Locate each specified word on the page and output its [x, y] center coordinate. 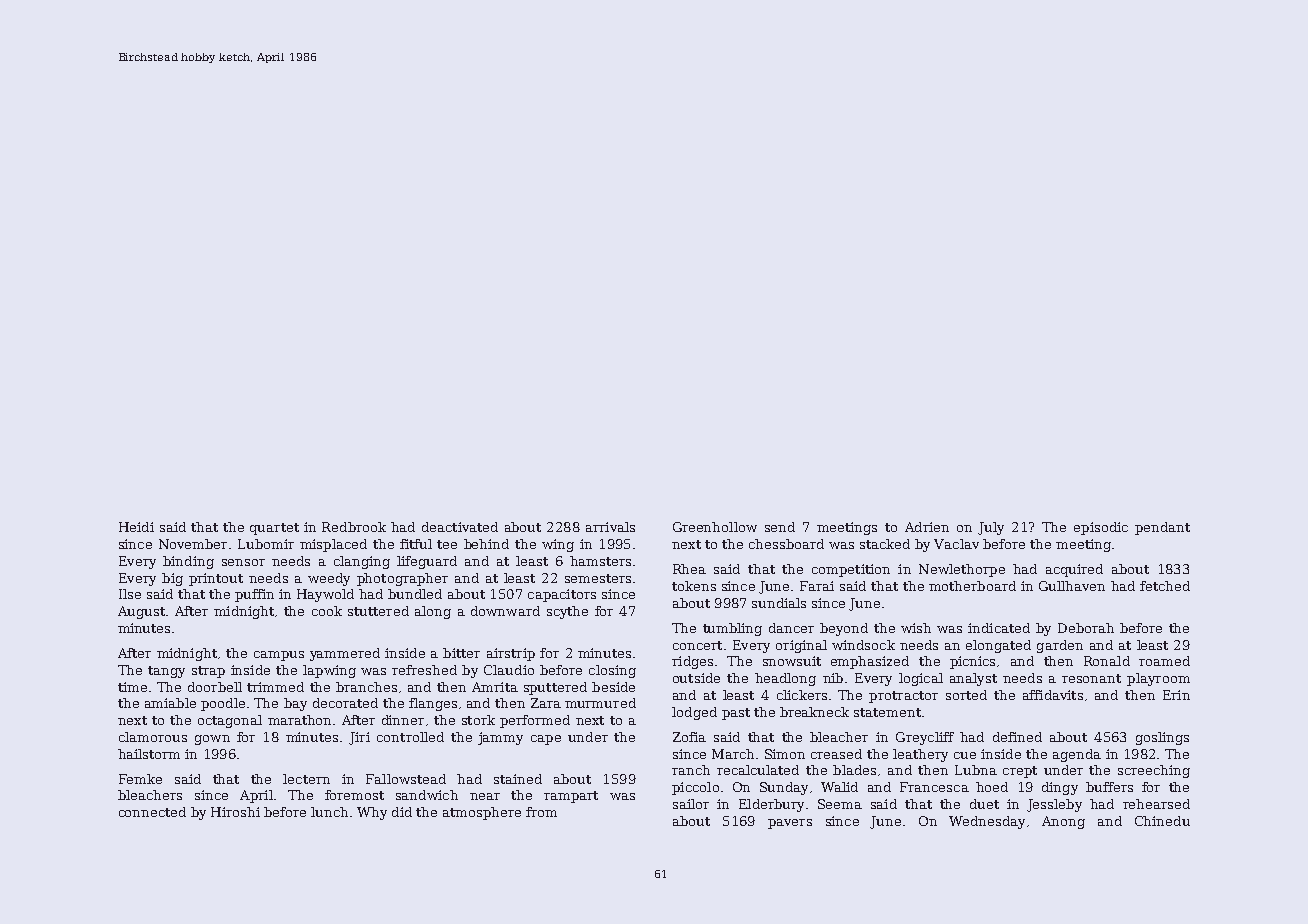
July [991, 528]
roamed [1164, 661]
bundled [415, 594]
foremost [354, 795]
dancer [791, 628]
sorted [966, 695]
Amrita [495, 687]
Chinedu [1162, 821]
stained [518, 779]
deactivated [460, 527]
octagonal [230, 721]
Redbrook [354, 527]
